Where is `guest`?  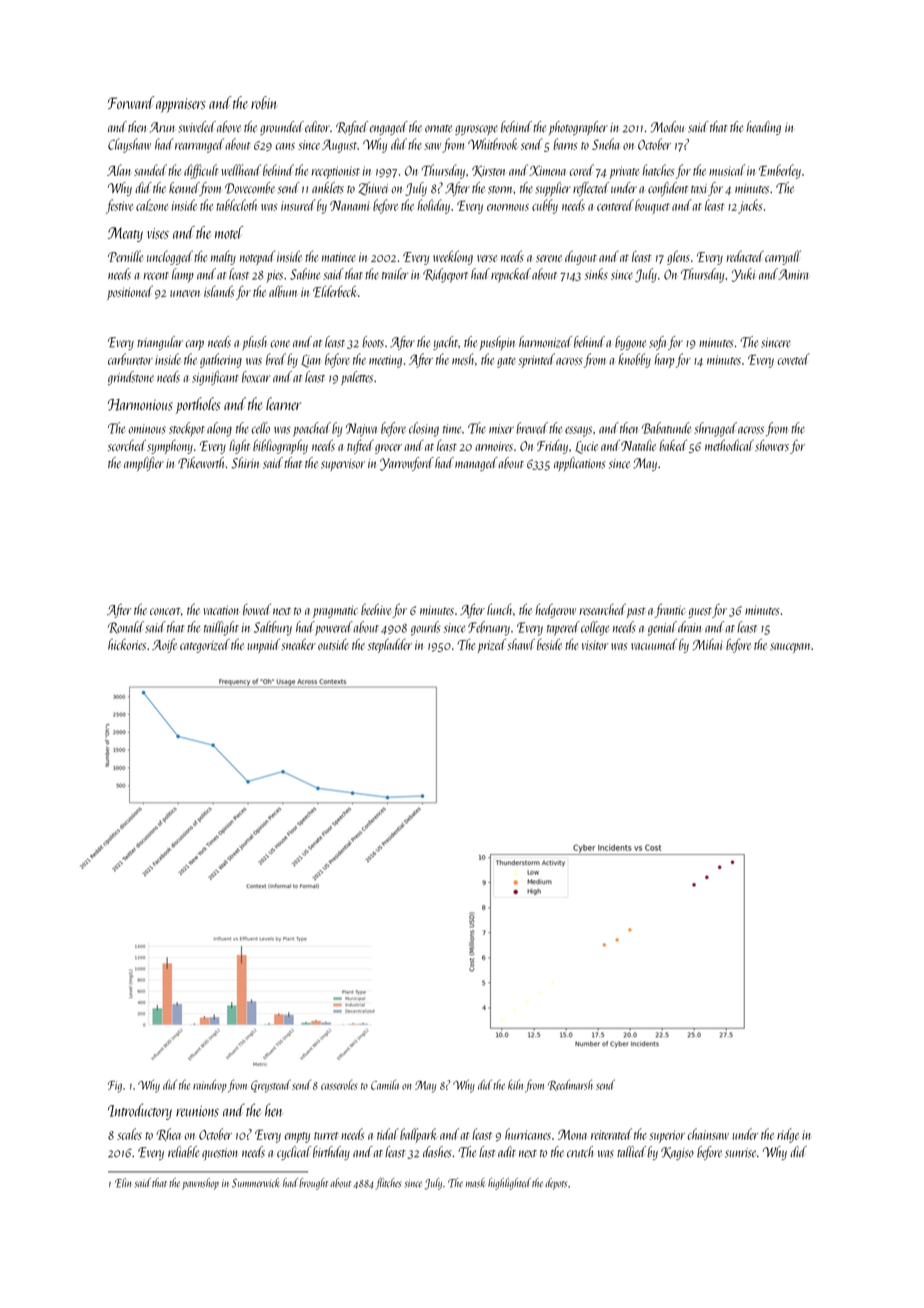
guest is located at coordinates (700, 612).
